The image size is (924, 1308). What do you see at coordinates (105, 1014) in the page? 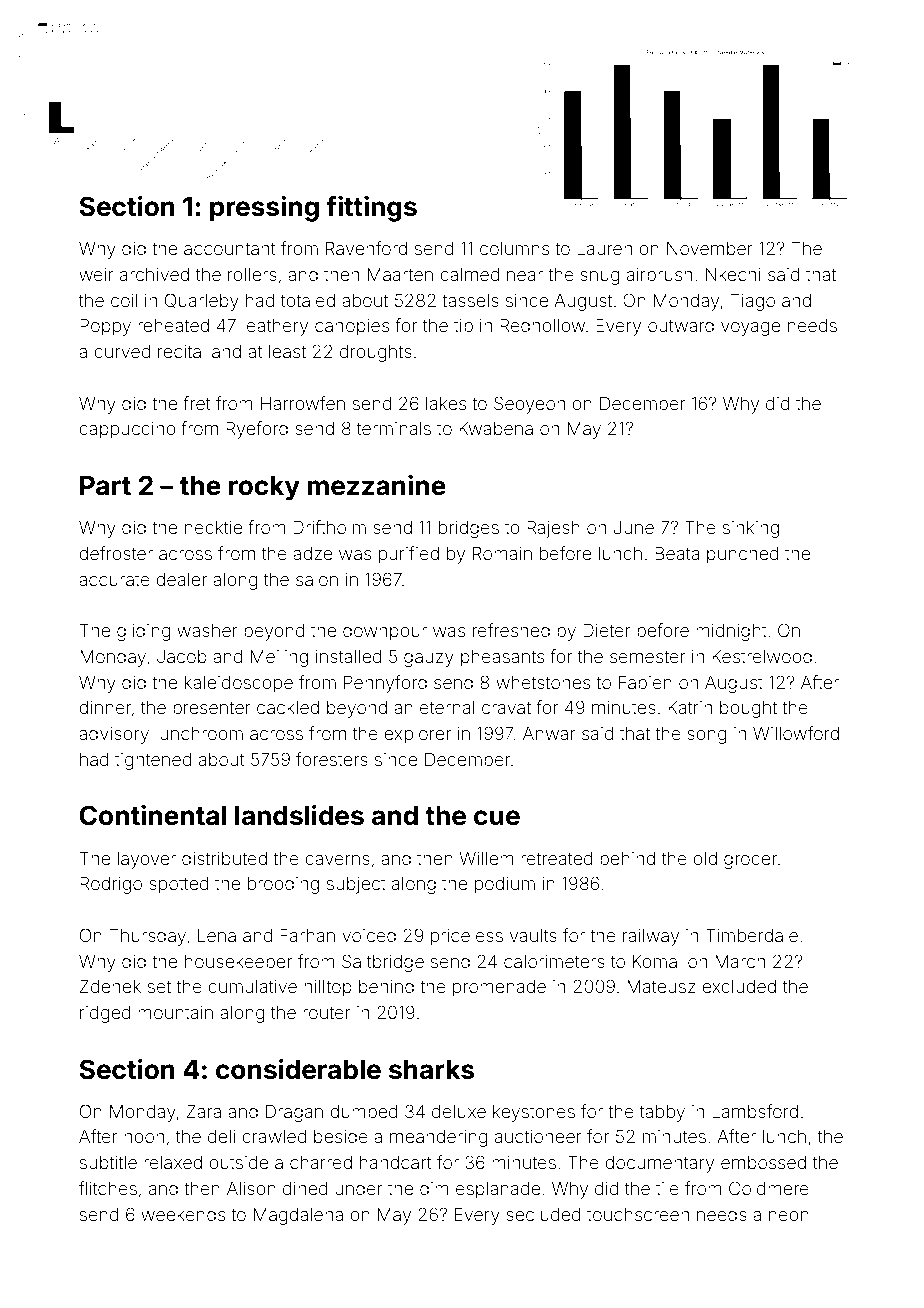
I see `ridged` at bounding box center [105, 1014].
